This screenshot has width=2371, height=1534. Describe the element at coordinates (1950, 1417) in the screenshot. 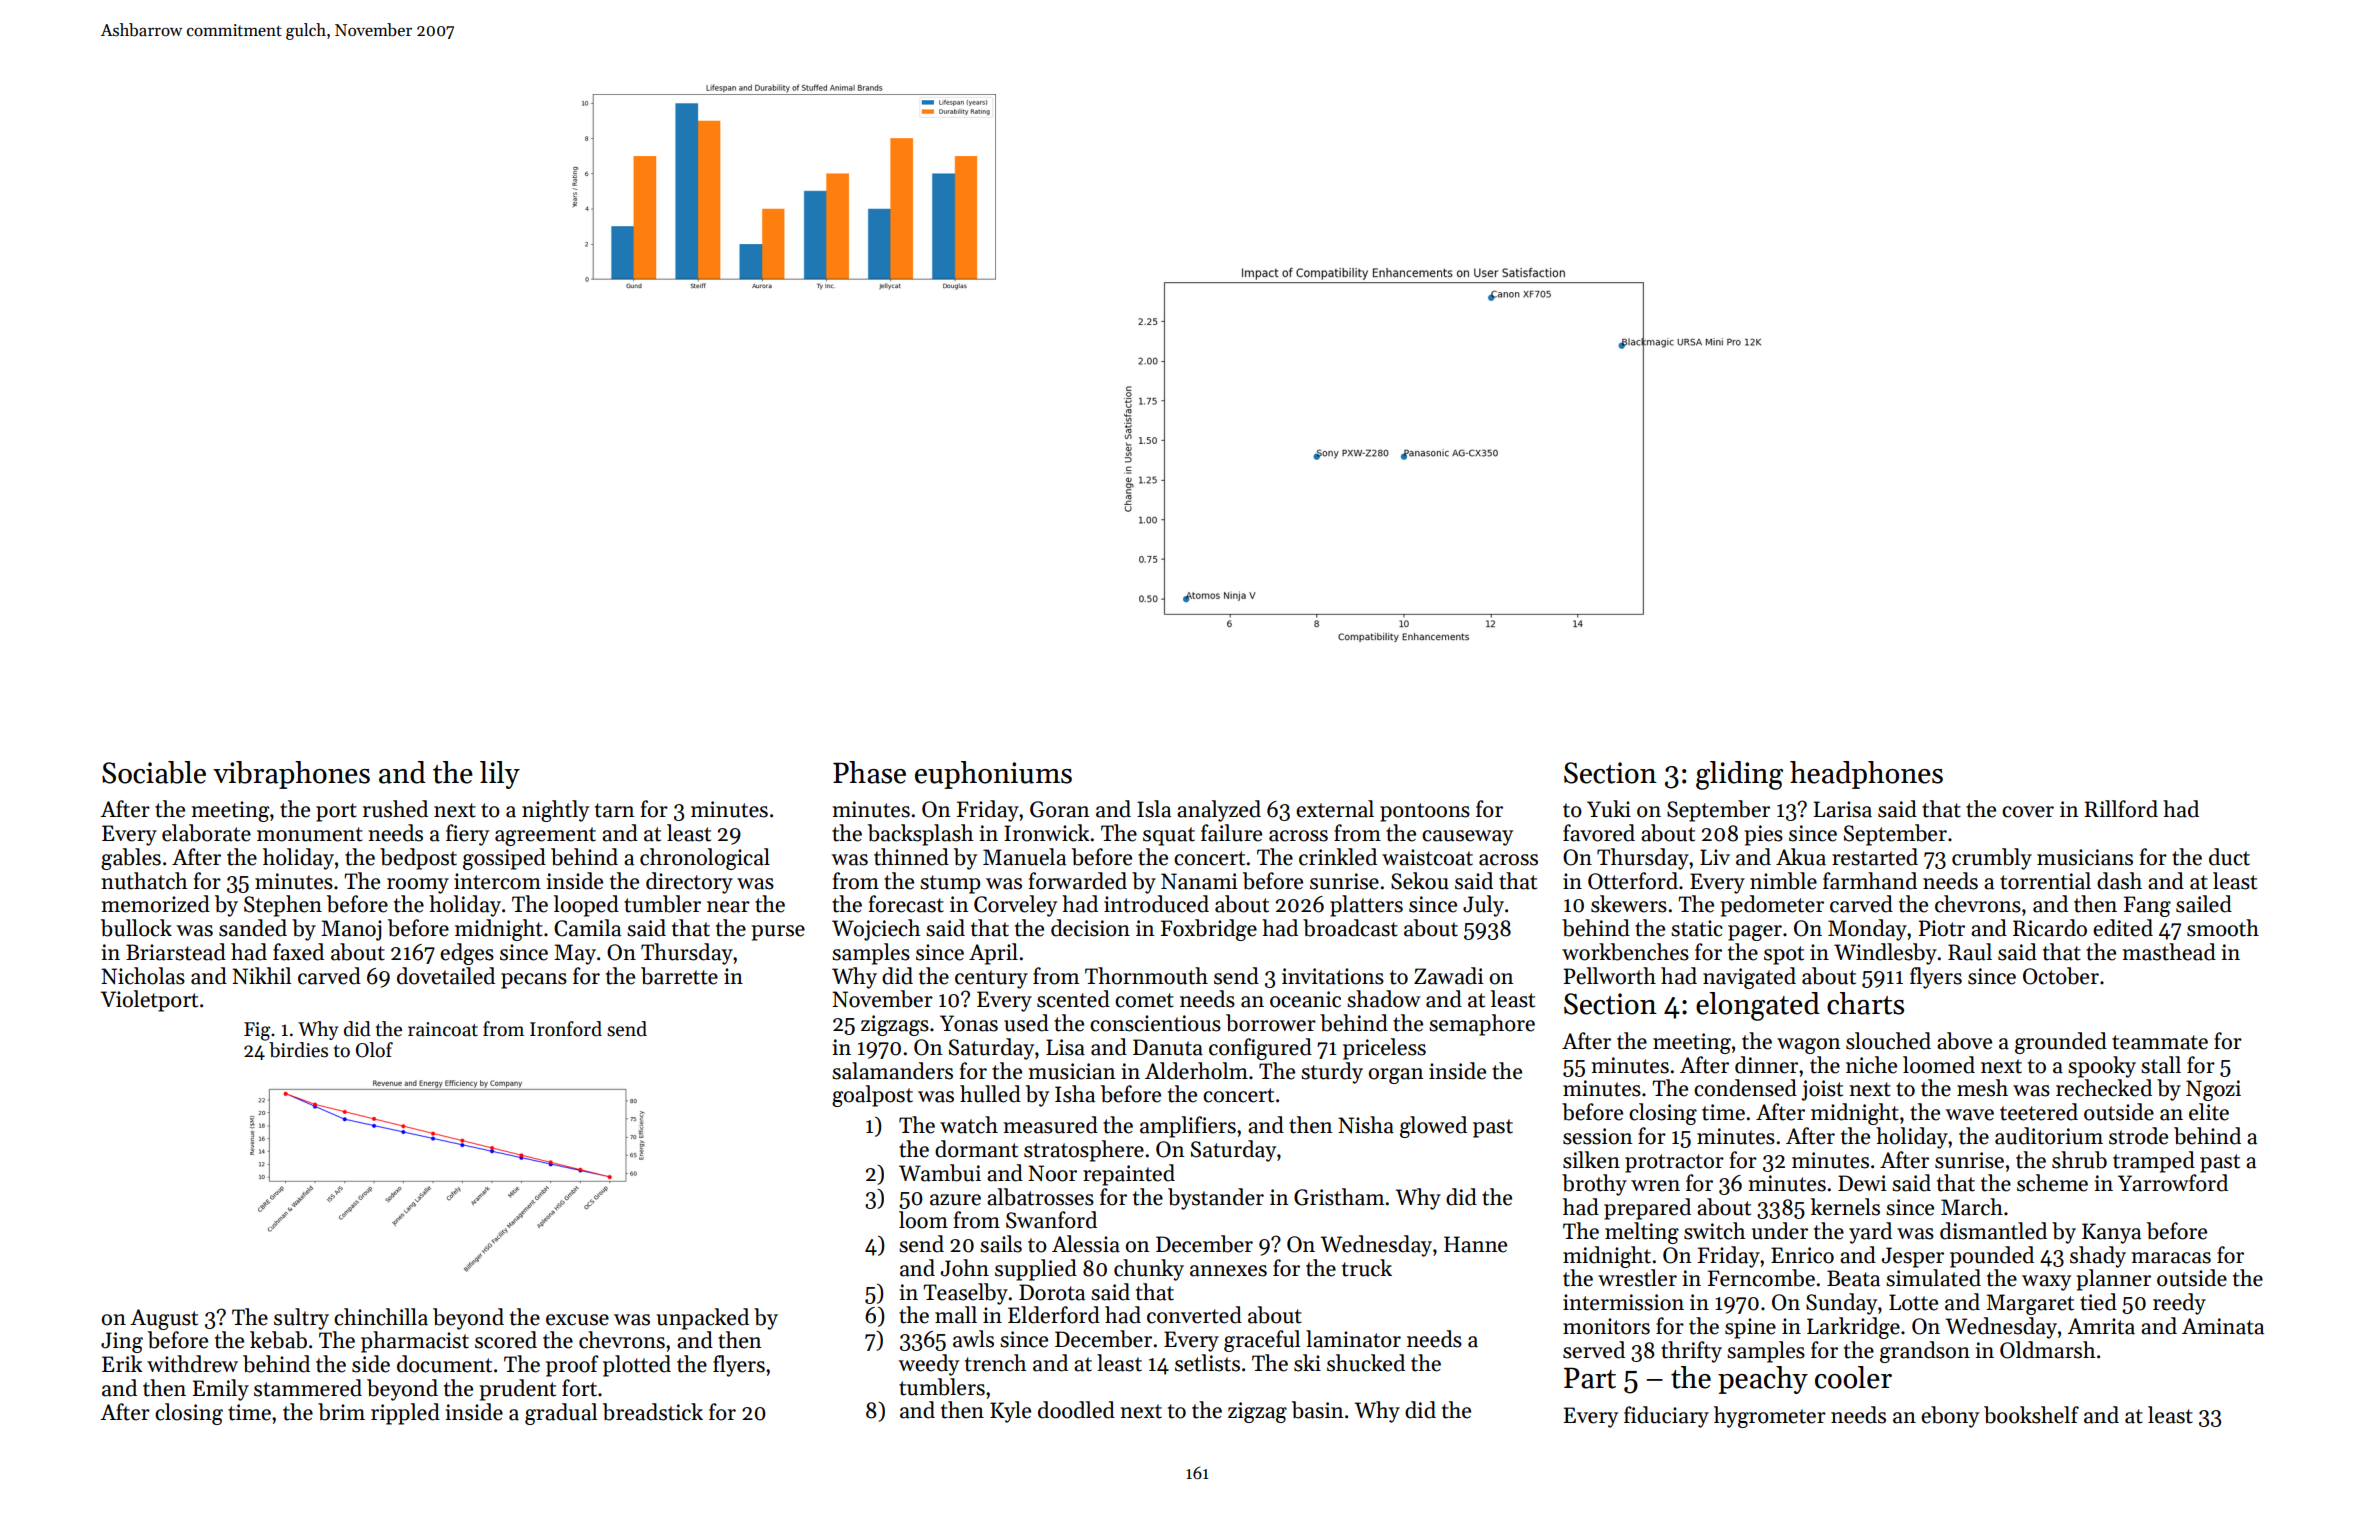

I see `ebony` at that location.
